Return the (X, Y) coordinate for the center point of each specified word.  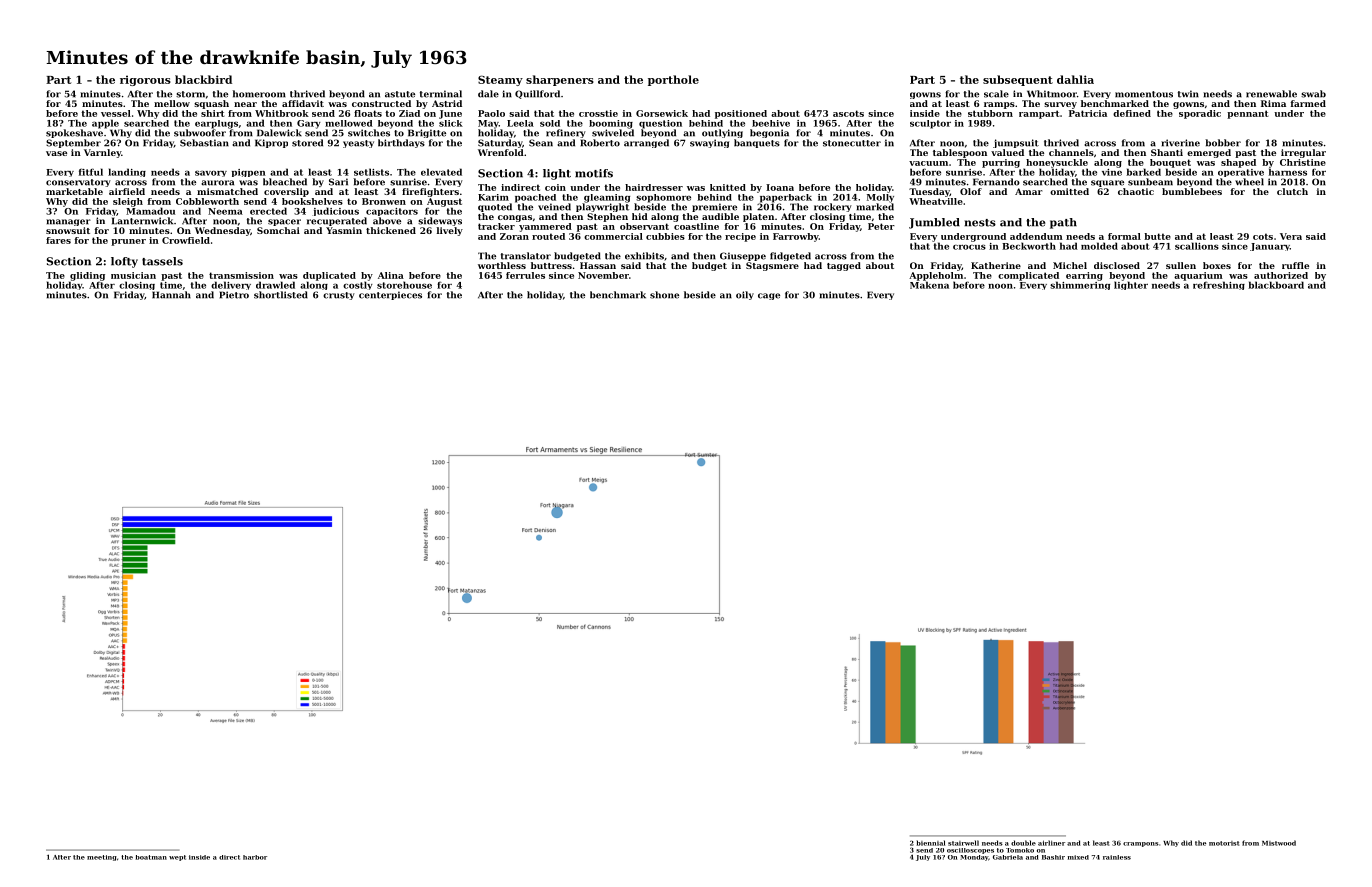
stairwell (963, 843)
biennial (931, 843)
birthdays (401, 143)
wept (177, 858)
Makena (929, 285)
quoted (495, 207)
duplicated (329, 276)
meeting (102, 858)
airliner (1051, 843)
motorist (1224, 843)
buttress (551, 265)
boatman (151, 857)
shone (664, 295)
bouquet (1170, 163)
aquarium (1198, 276)
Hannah (171, 295)
